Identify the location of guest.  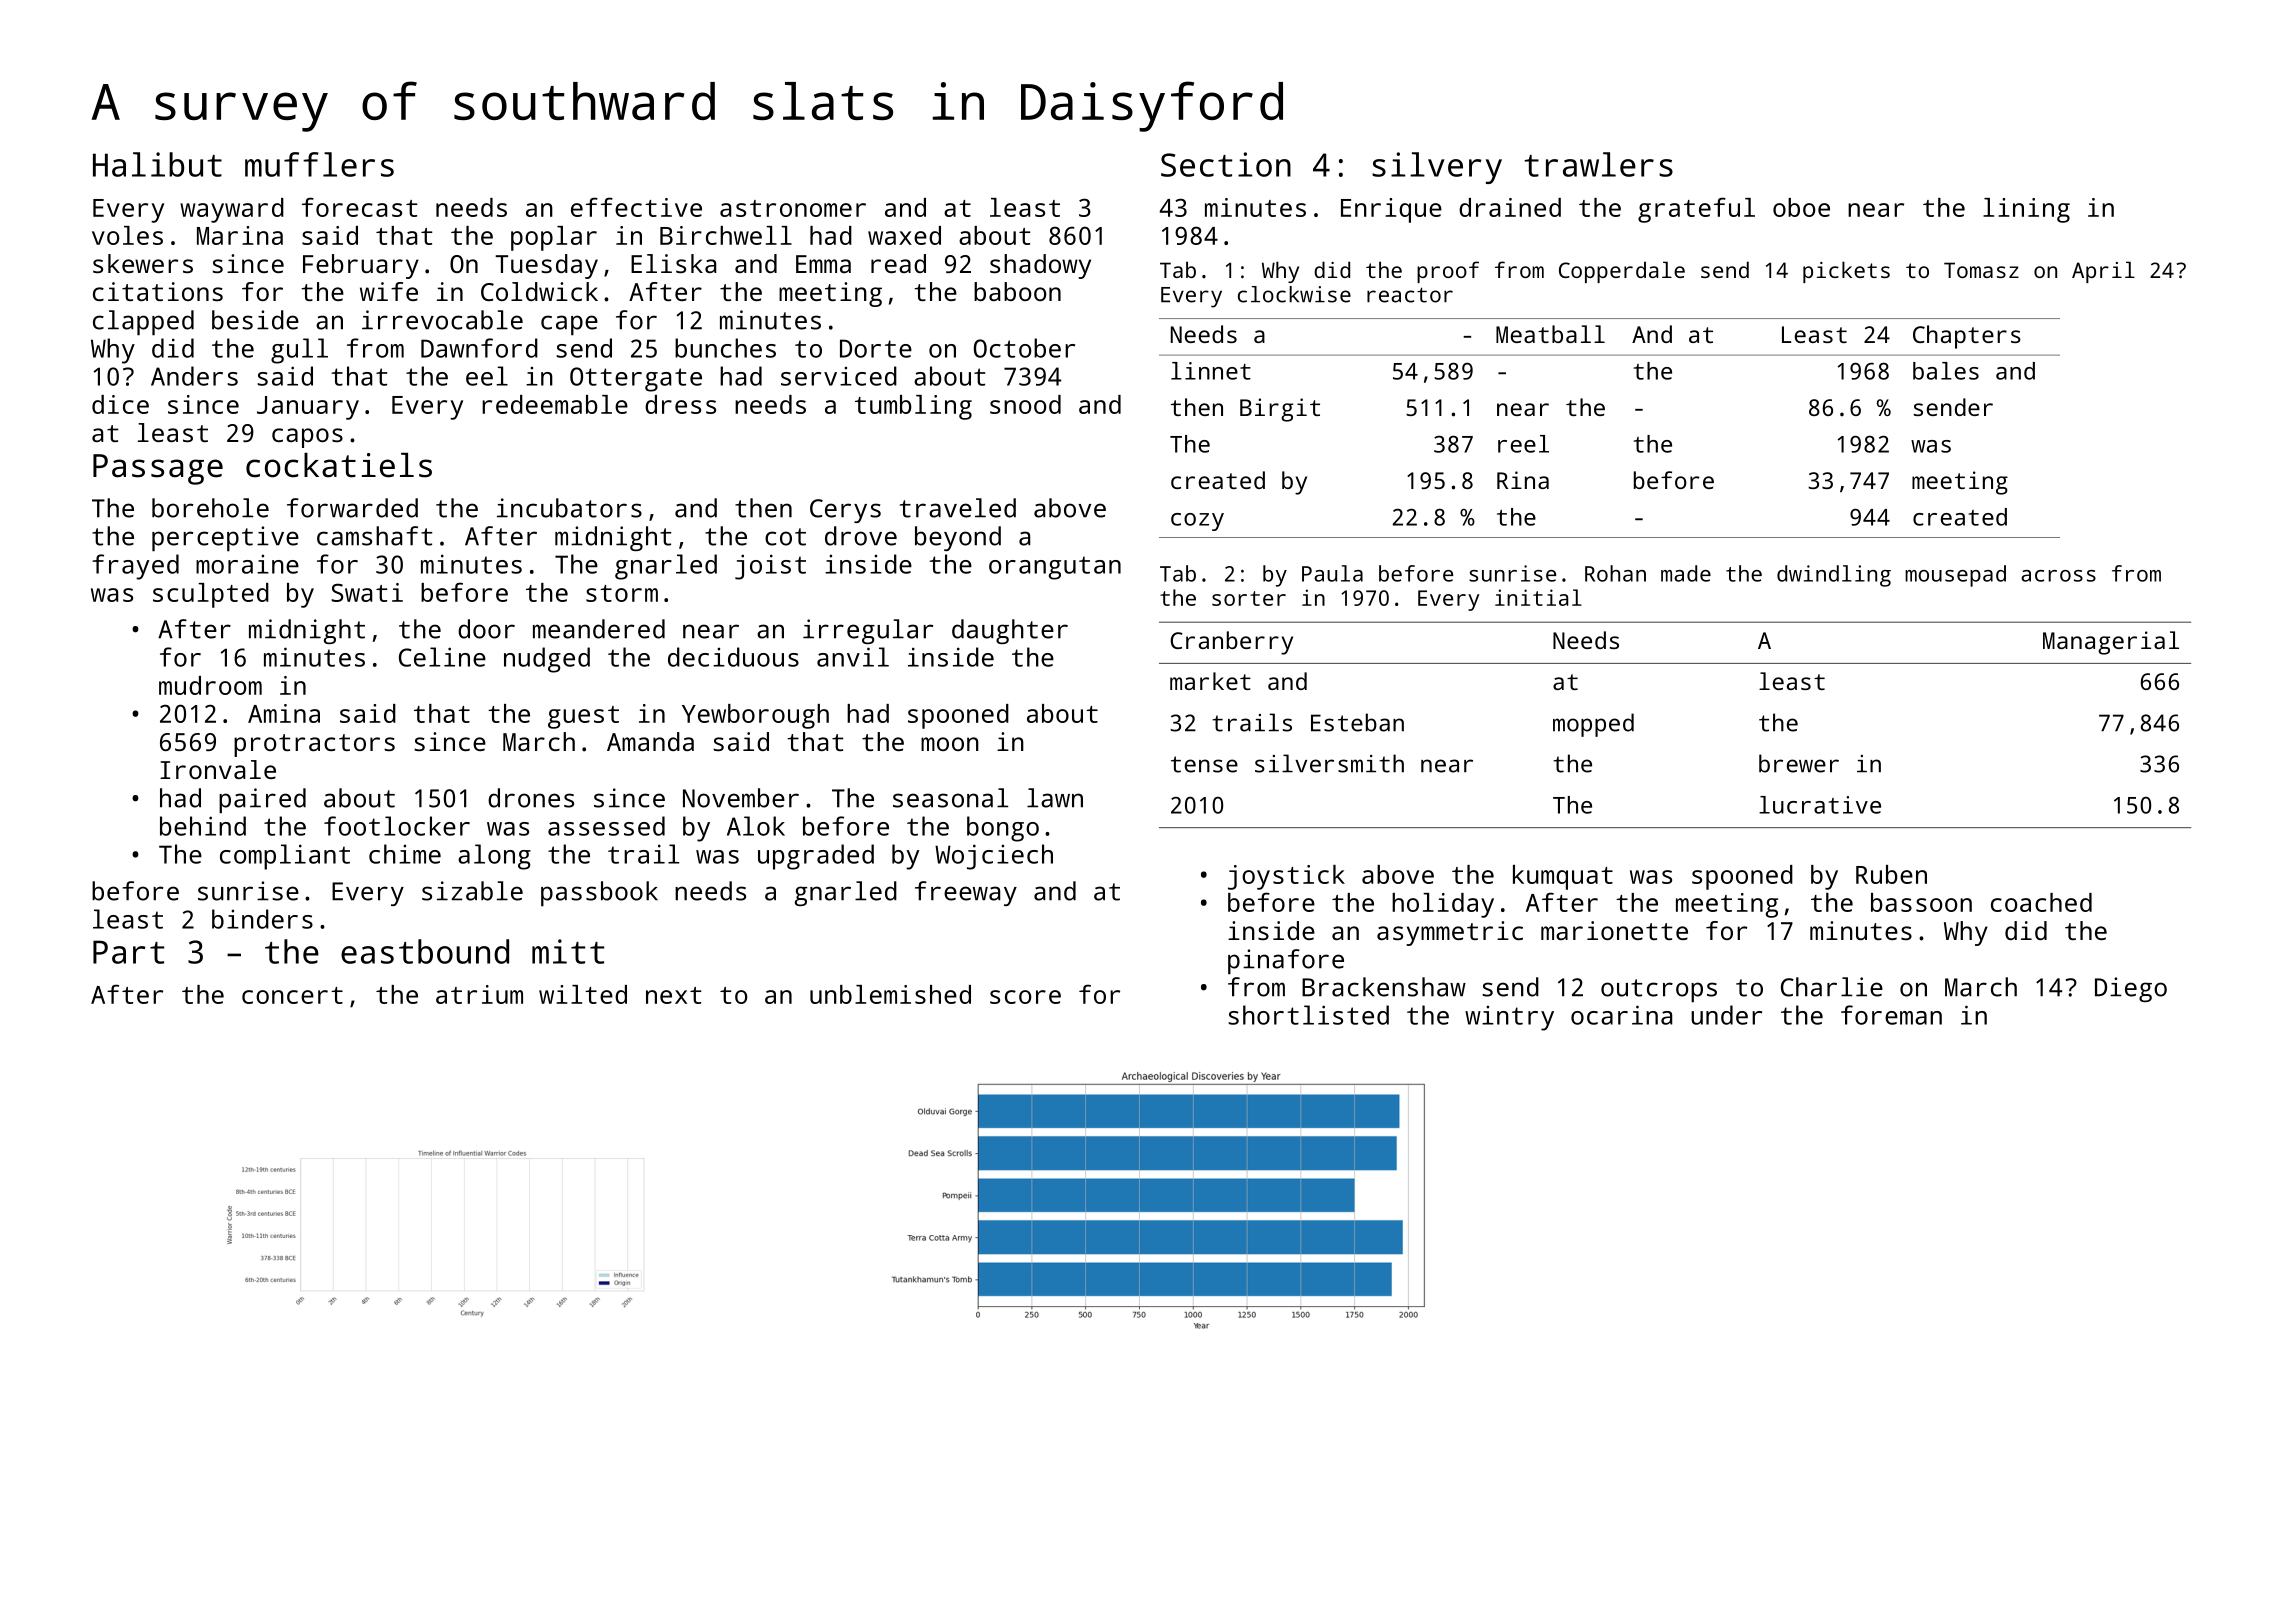
(583, 717).
